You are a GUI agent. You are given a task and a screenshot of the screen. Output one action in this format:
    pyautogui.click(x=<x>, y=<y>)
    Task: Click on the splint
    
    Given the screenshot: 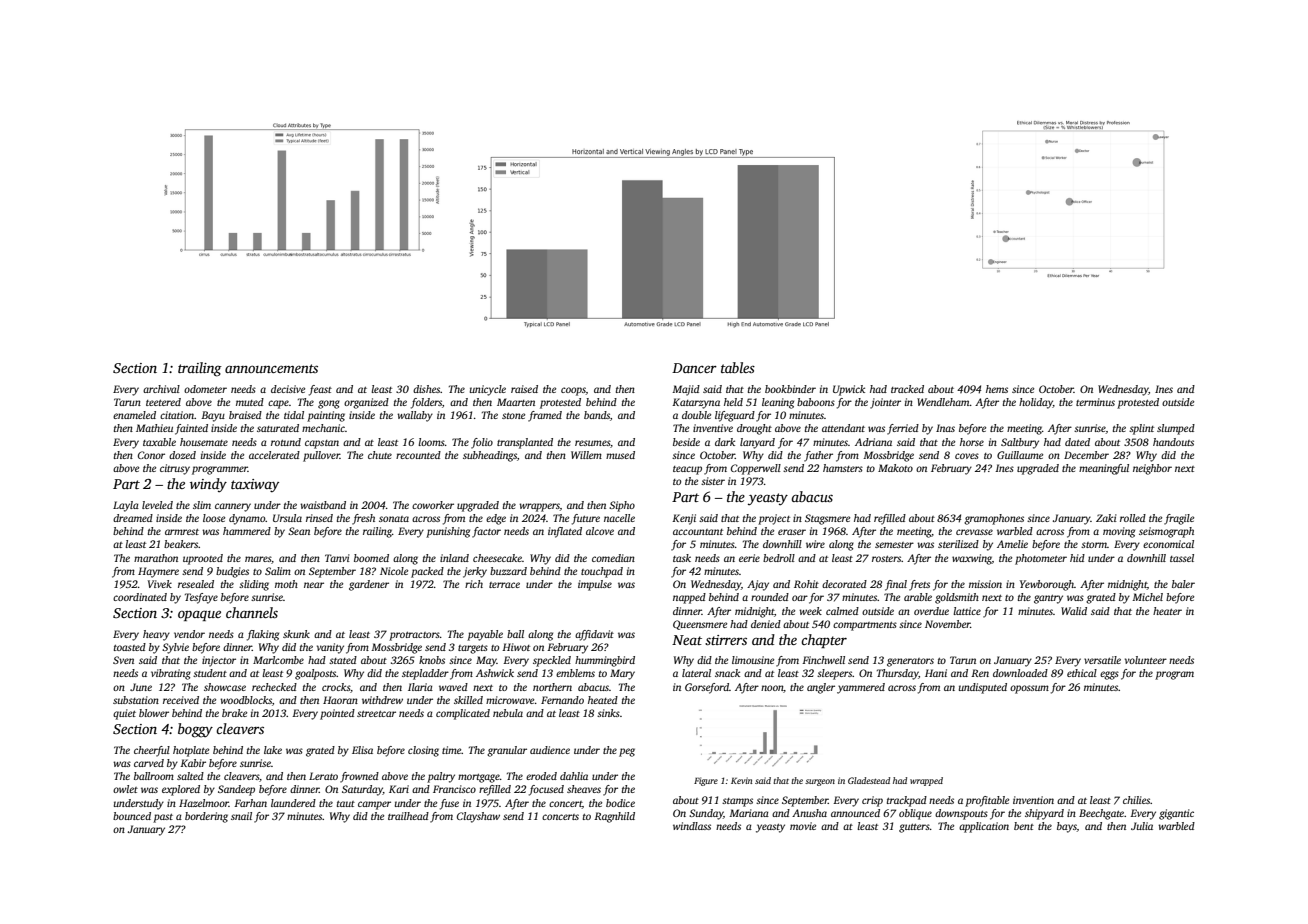 What is the action you would take?
    pyautogui.click(x=1141, y=429)
